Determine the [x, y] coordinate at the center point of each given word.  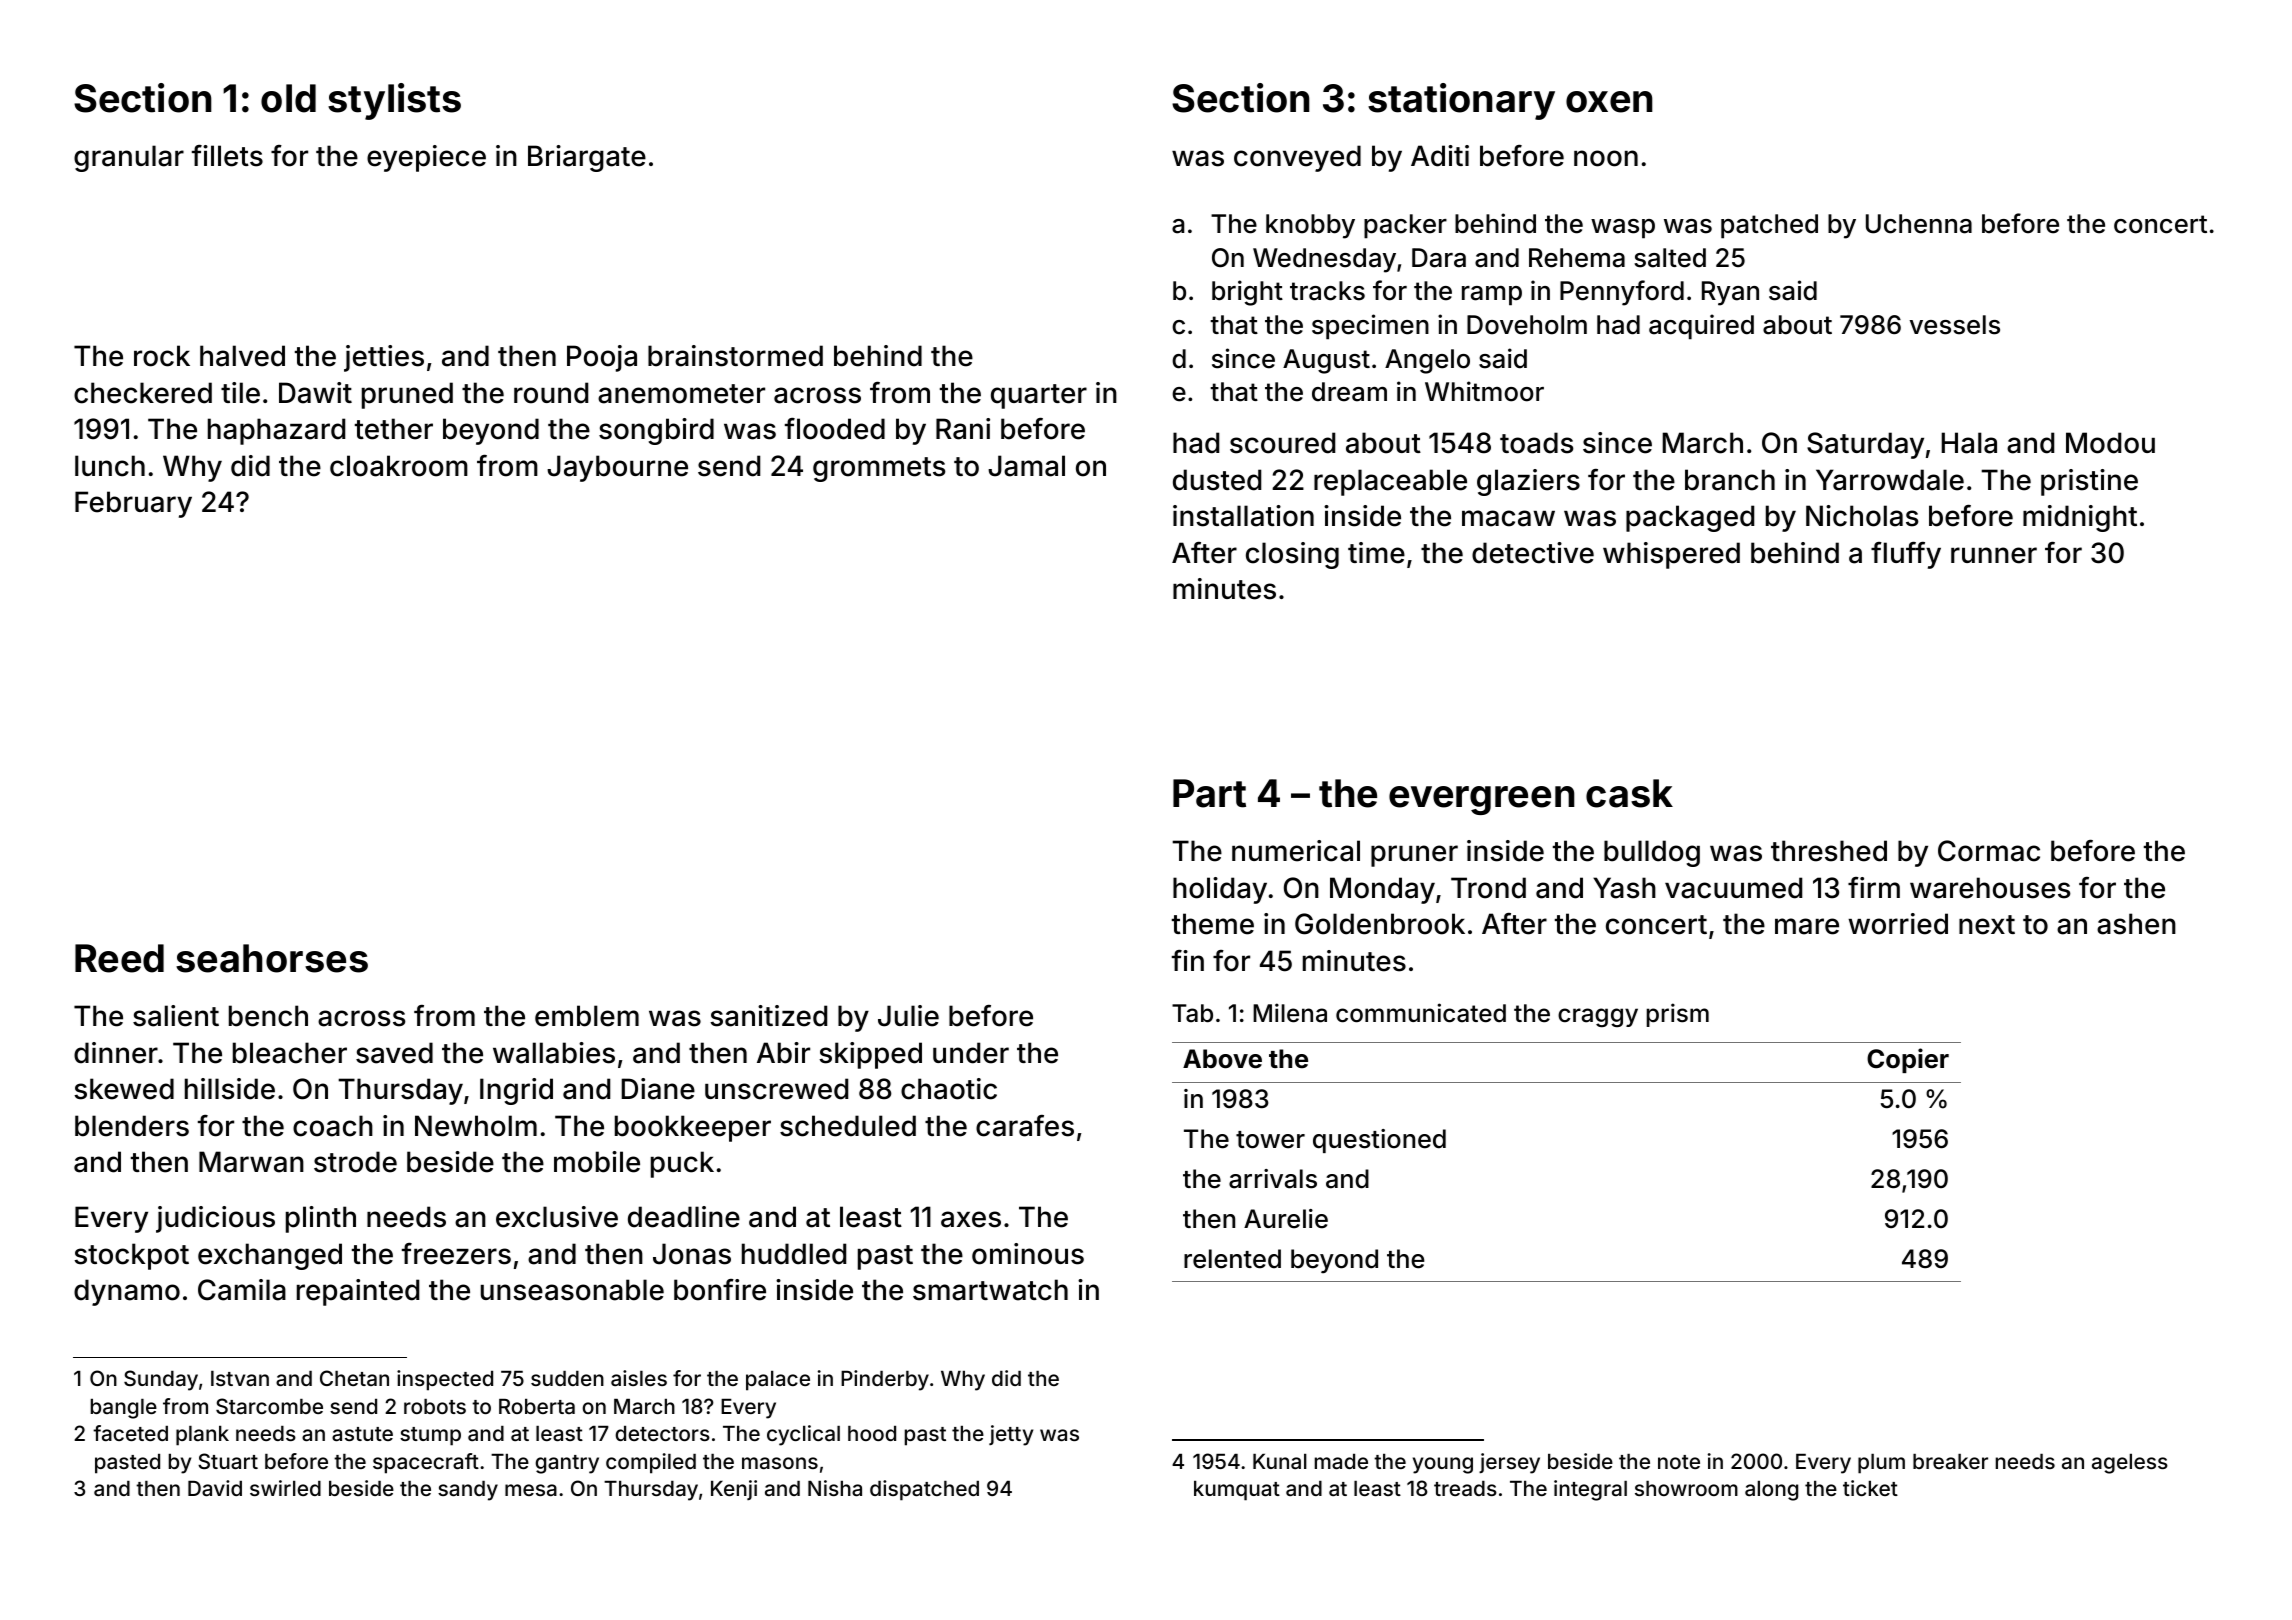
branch [1730, 480]
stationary [1461, 101]
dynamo [127, 1292]
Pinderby [885, 1380]
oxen [1609, 102]
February [133, 504]
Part [1209, 793]
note [1679, 1462]
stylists [394, 101]
